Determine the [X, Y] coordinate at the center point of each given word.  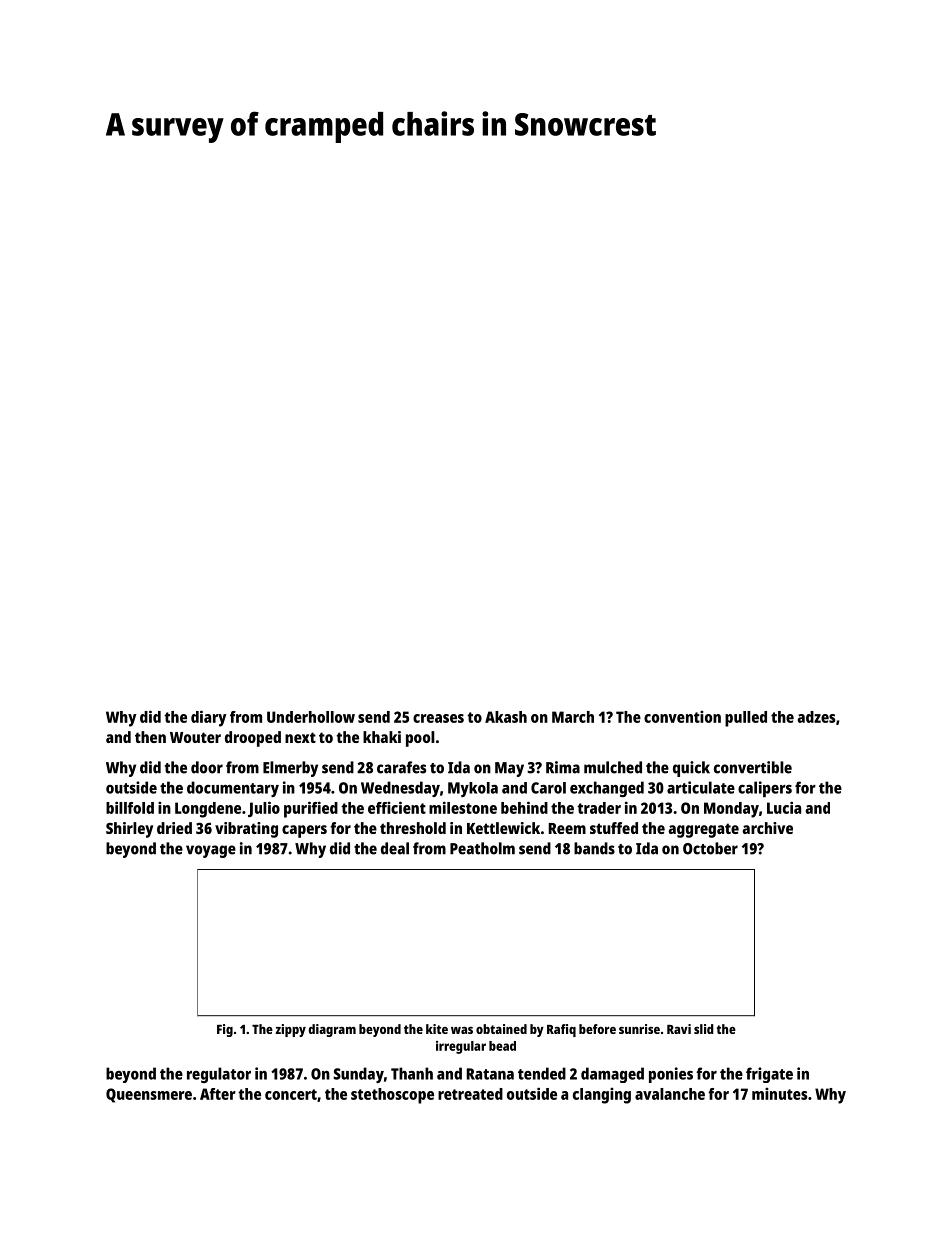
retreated [470, 1094]
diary [208, 718]
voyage [211, 851]
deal [395, 848]
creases [438, 718]
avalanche [670, 1094]
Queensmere [149, 1095]
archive [767, 828]
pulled [746, 719]
